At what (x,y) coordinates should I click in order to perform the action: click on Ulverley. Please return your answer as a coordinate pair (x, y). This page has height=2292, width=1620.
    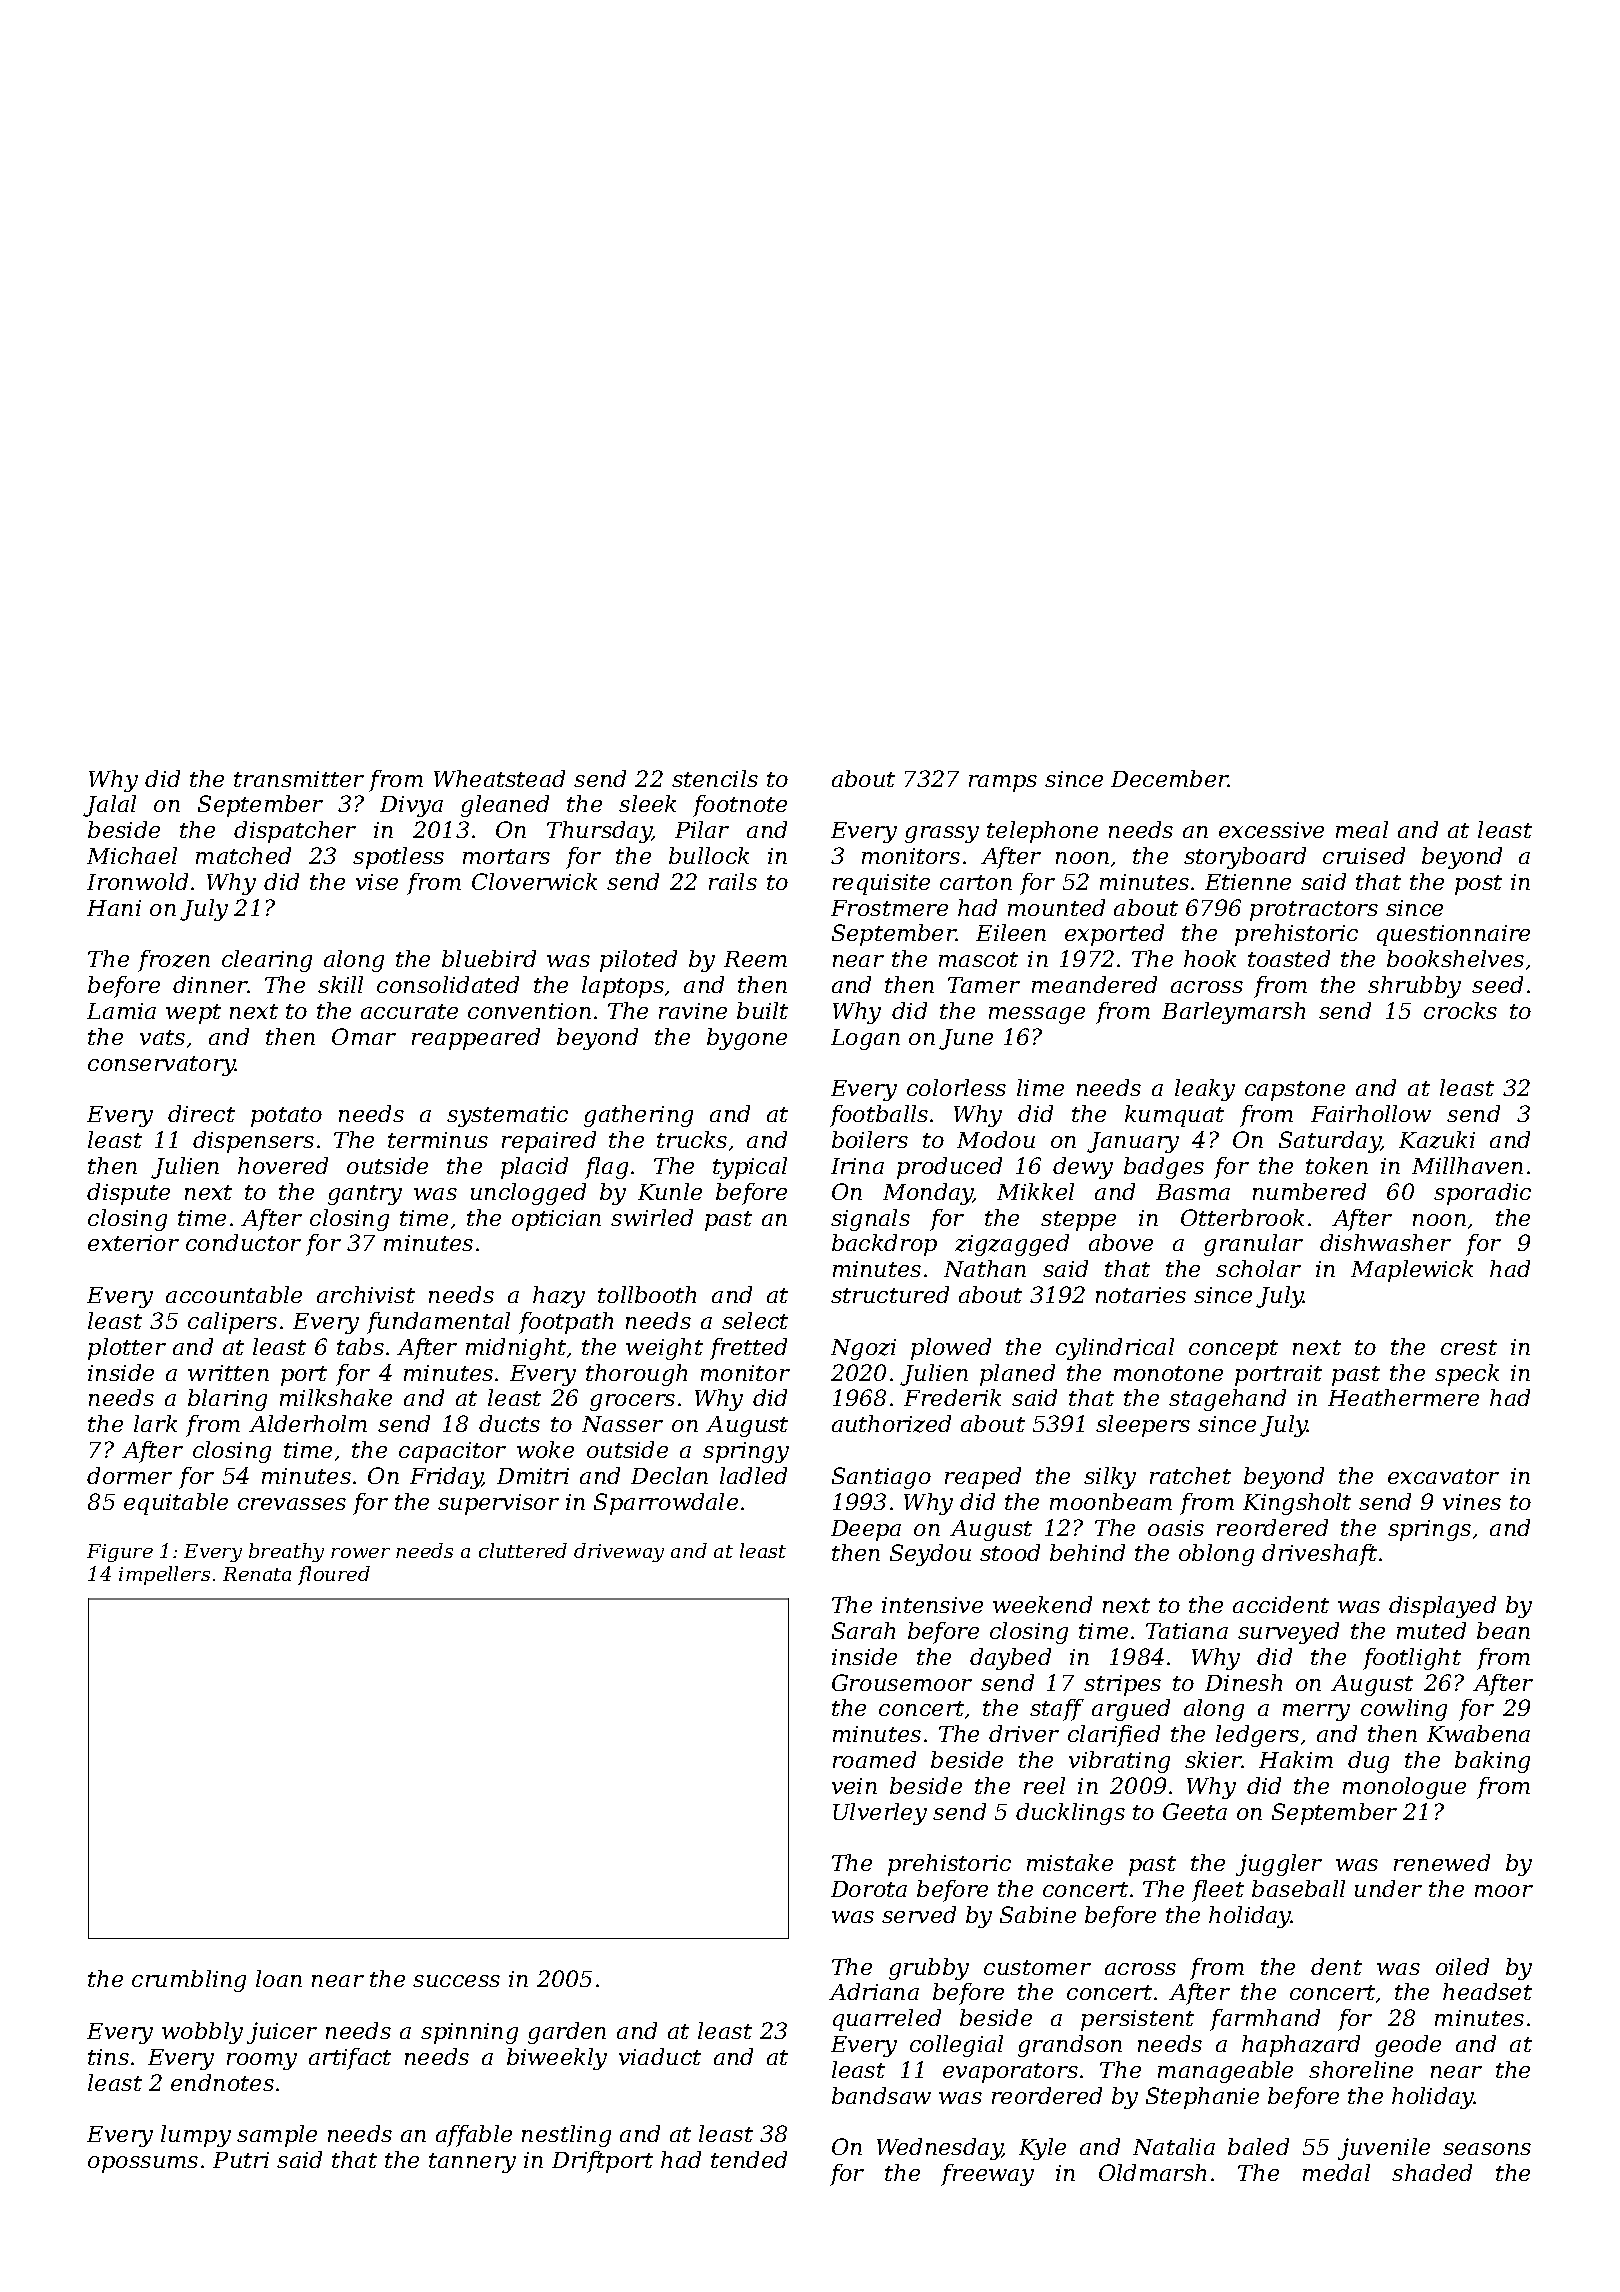
    Looking at the image, I should click on (880, 1814).
